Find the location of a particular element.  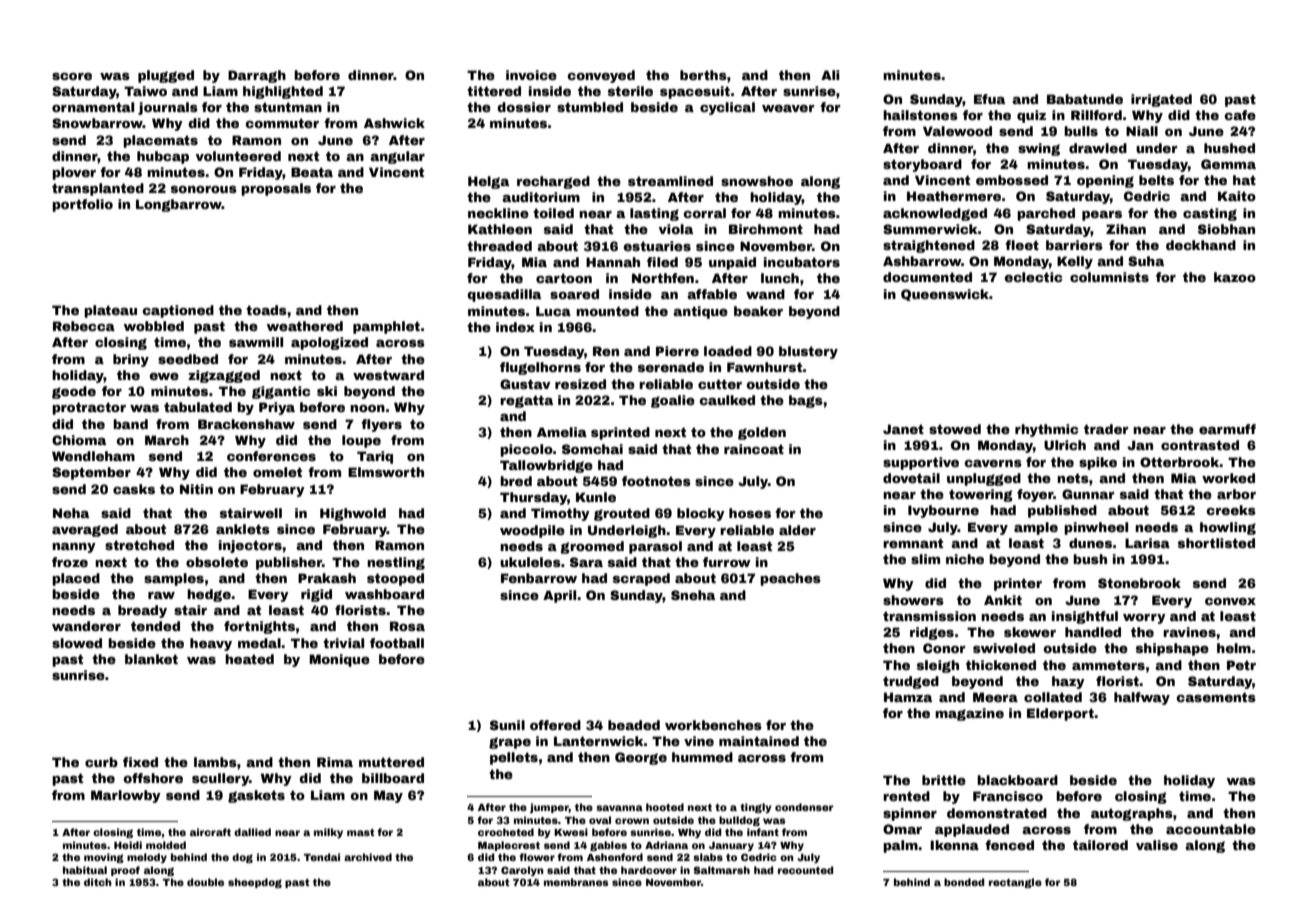

sheepdog is located at coordinates (255, 883).
